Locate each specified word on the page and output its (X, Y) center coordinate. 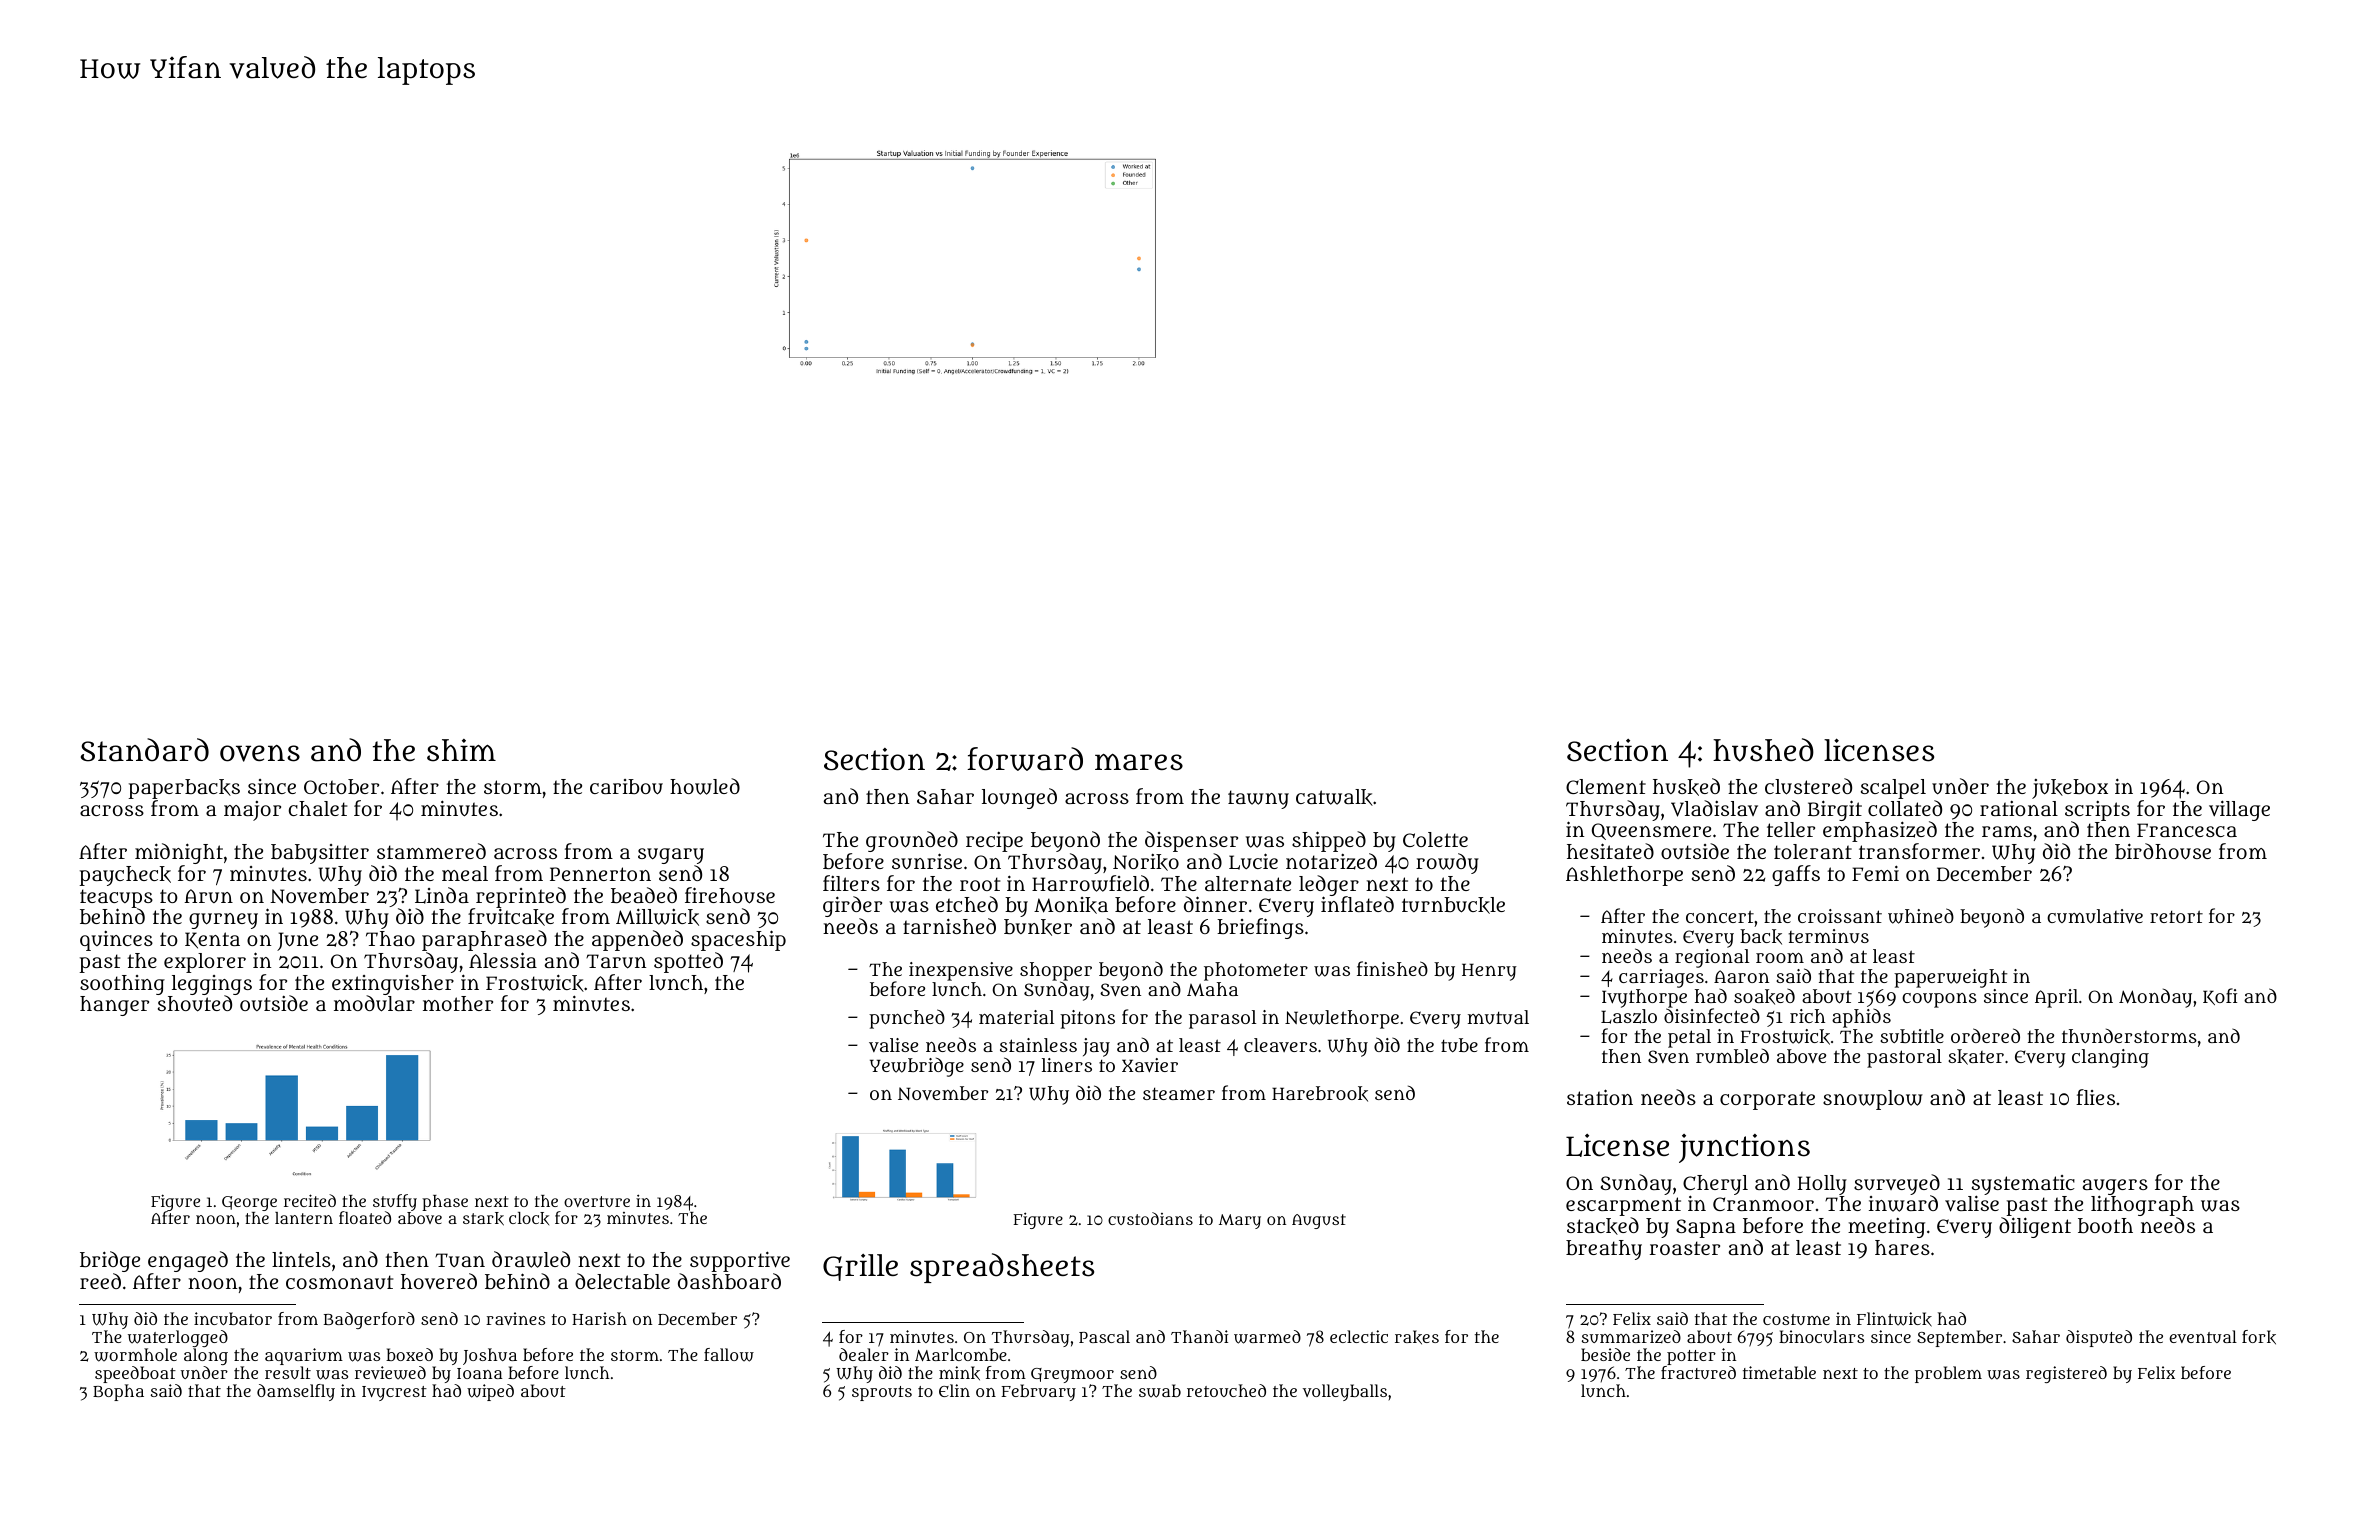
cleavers (1280, 1045)
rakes (1417, 1337)
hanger (114, 1006)
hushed (1763, 750)
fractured (1698, 1372)
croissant (1840, 916)
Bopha (118, 1392)
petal (1689, 1038)
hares (1902, 1247)
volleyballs (1345, 1392)
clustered (1808, 786)
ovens (260, 753)
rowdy (1447, 863)
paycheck (125, 876)
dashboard (729, 1281)
